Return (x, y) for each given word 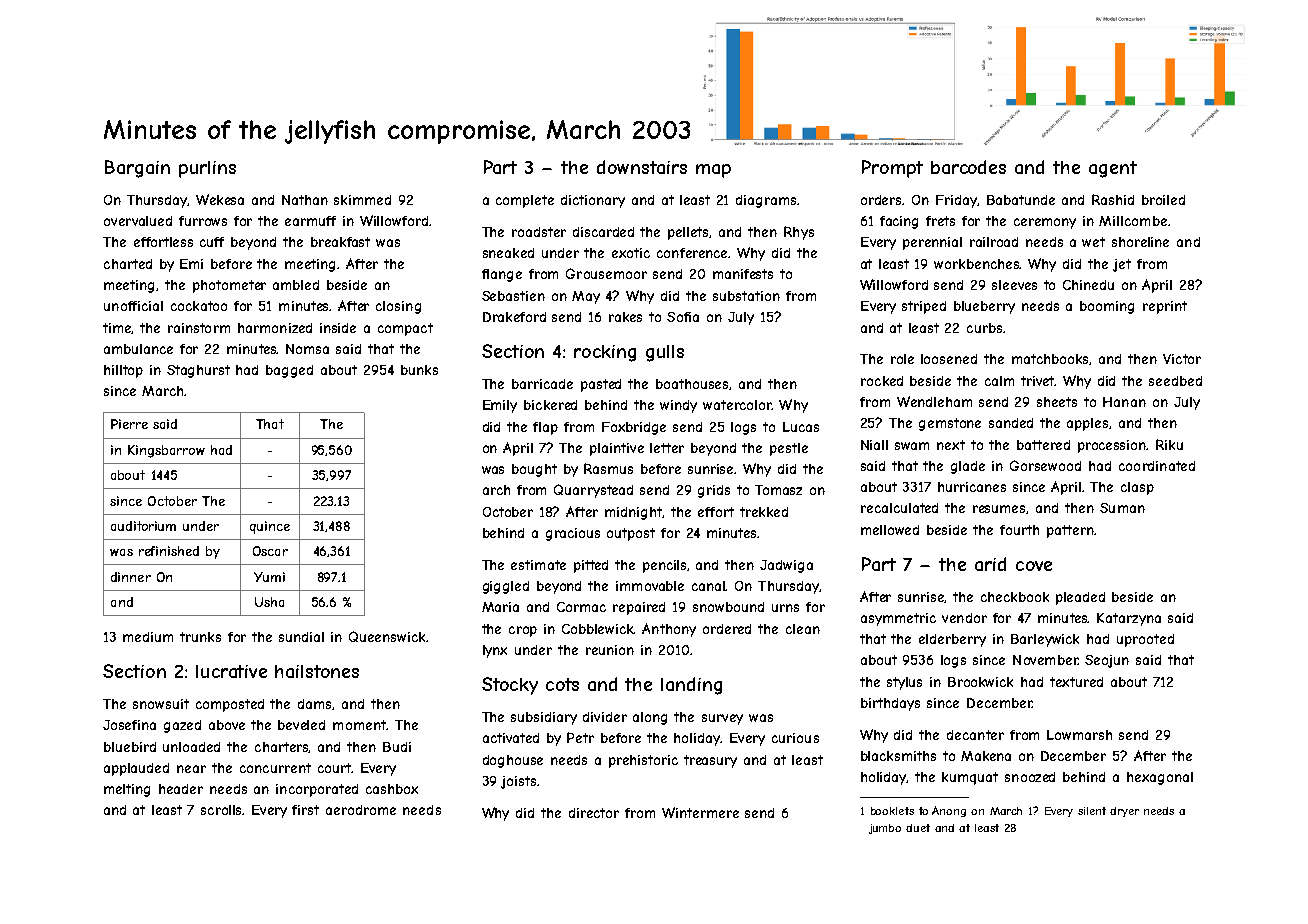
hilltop (123, 371)
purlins (207, 169)
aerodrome (361, 810)
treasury (710, 761)
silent (1092, 811)
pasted (601, 385)
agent (1113, 169)
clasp (1137, 488)
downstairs (642, 167)
